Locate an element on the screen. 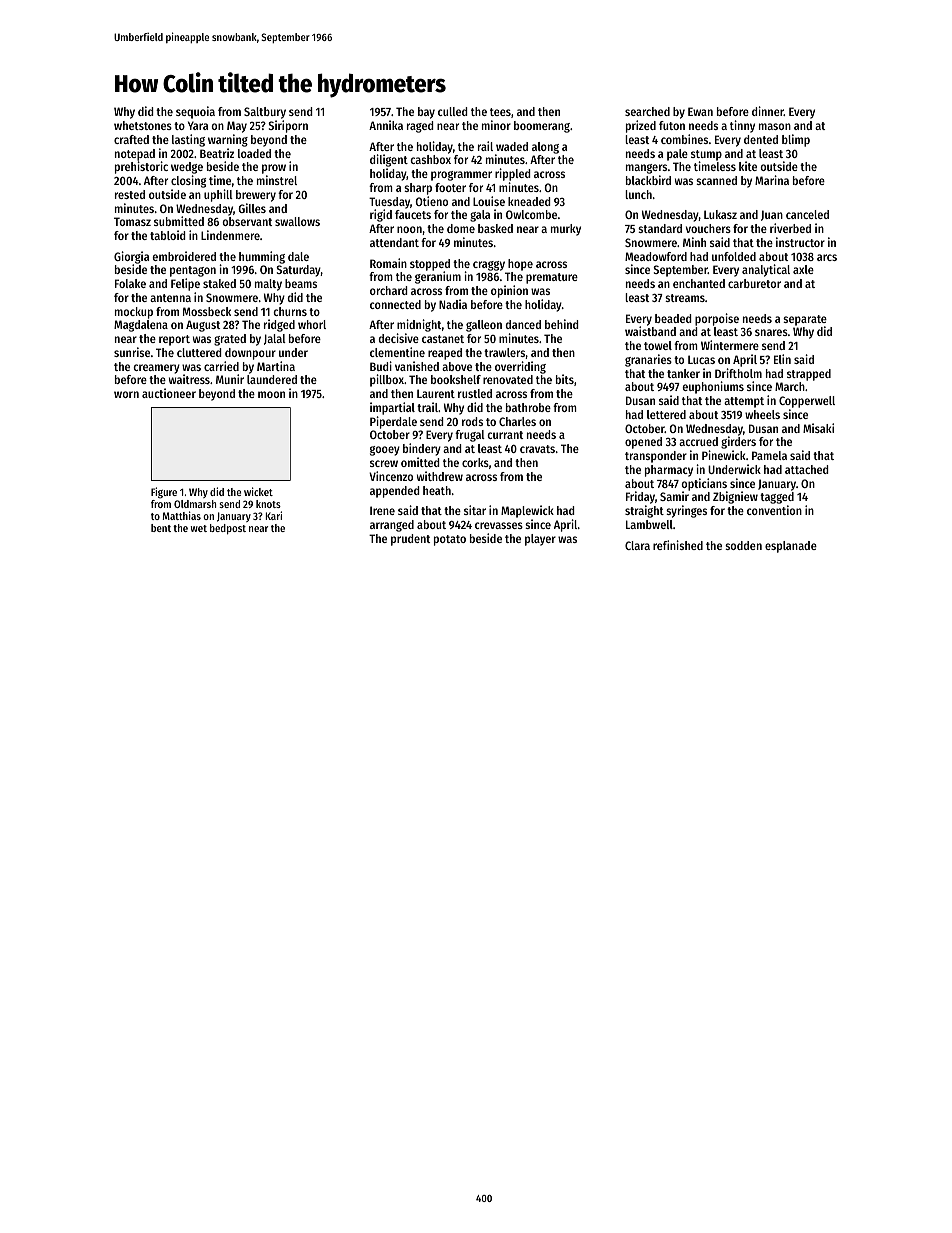 The width and height of the screenshot is (952, 1233). murky is located at coordinates (566, 230).
